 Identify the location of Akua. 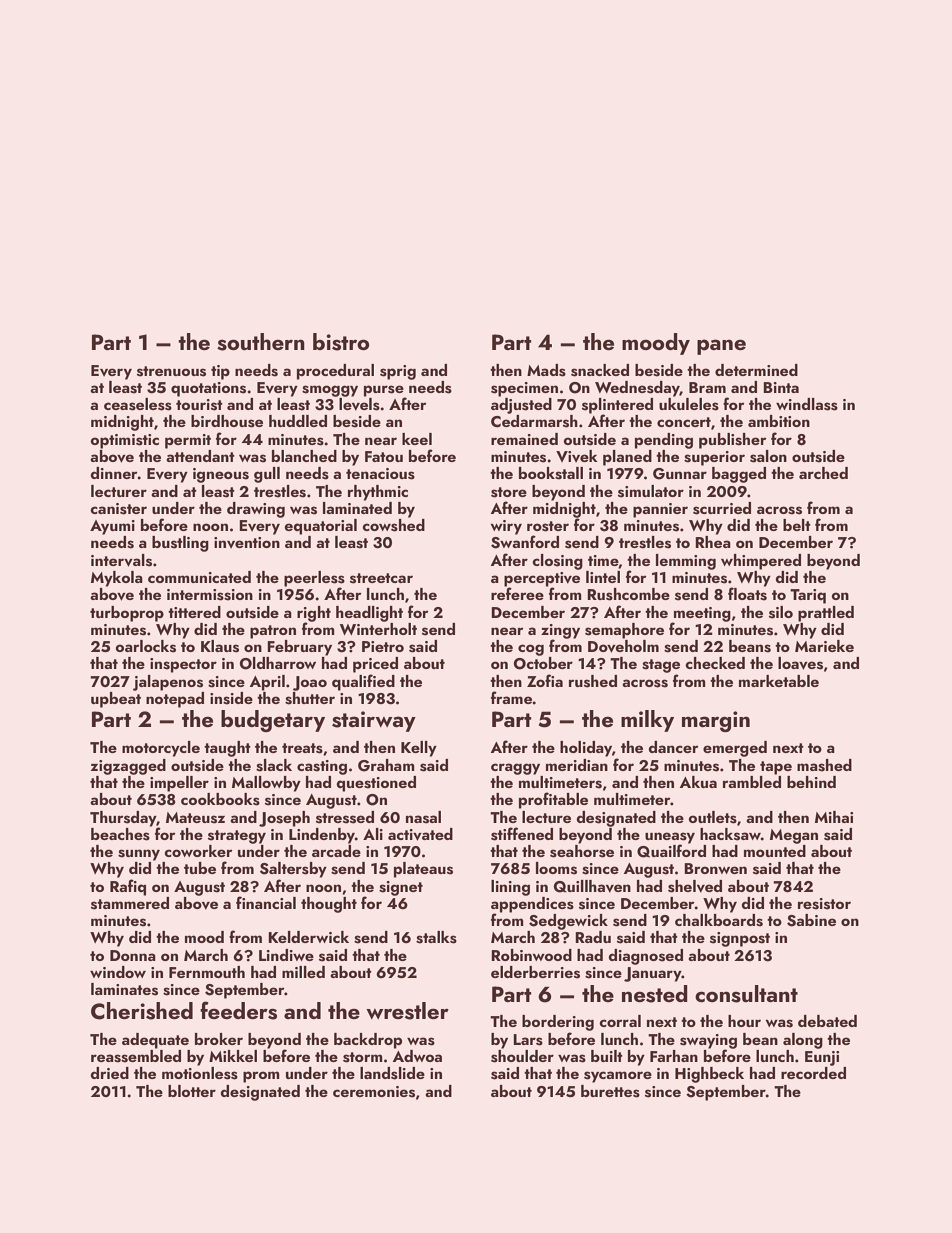
(698, 782).
